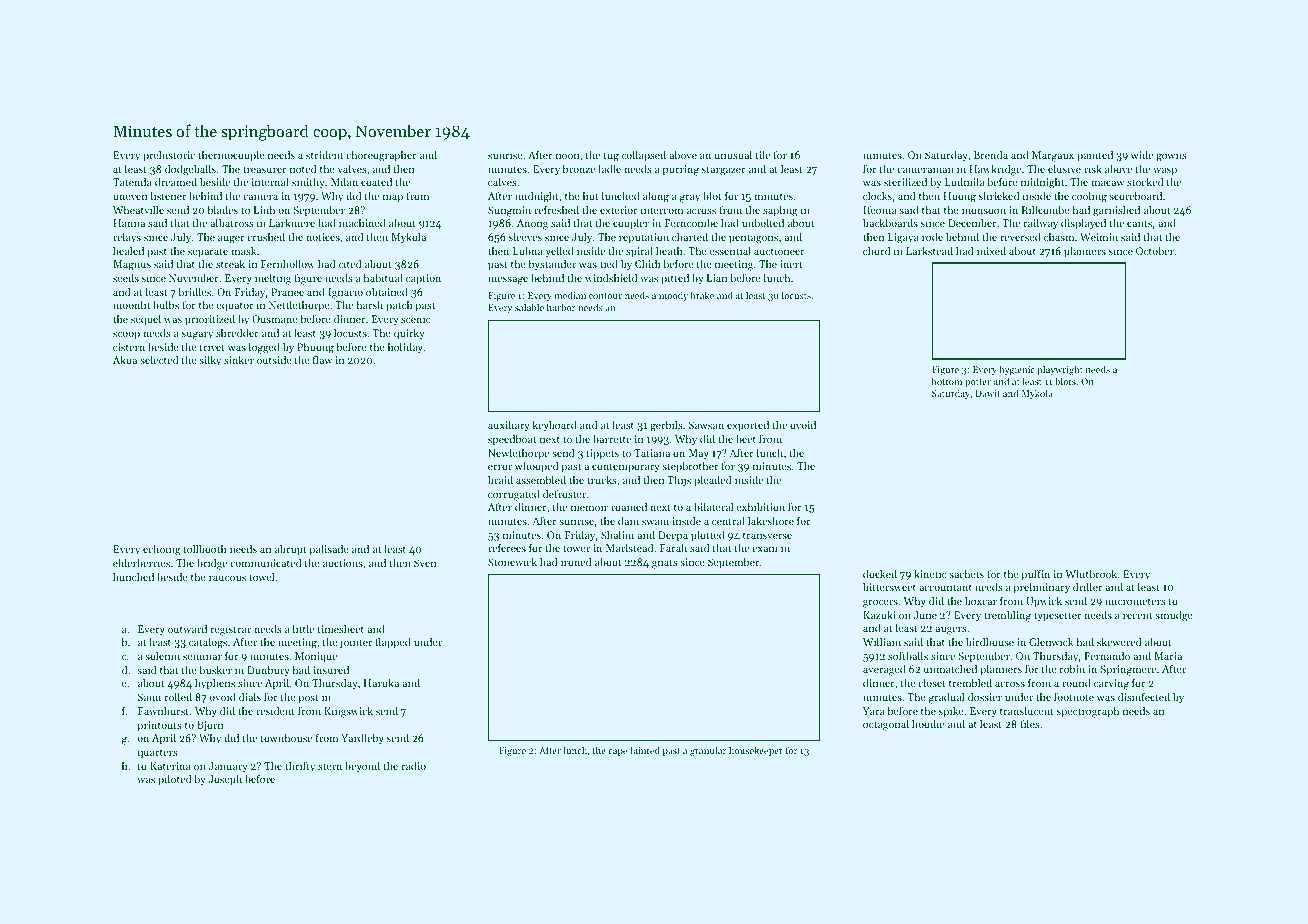 The width and height of the screenshot is (1308, 924). I want to click on harsh, so click(370, 305).
